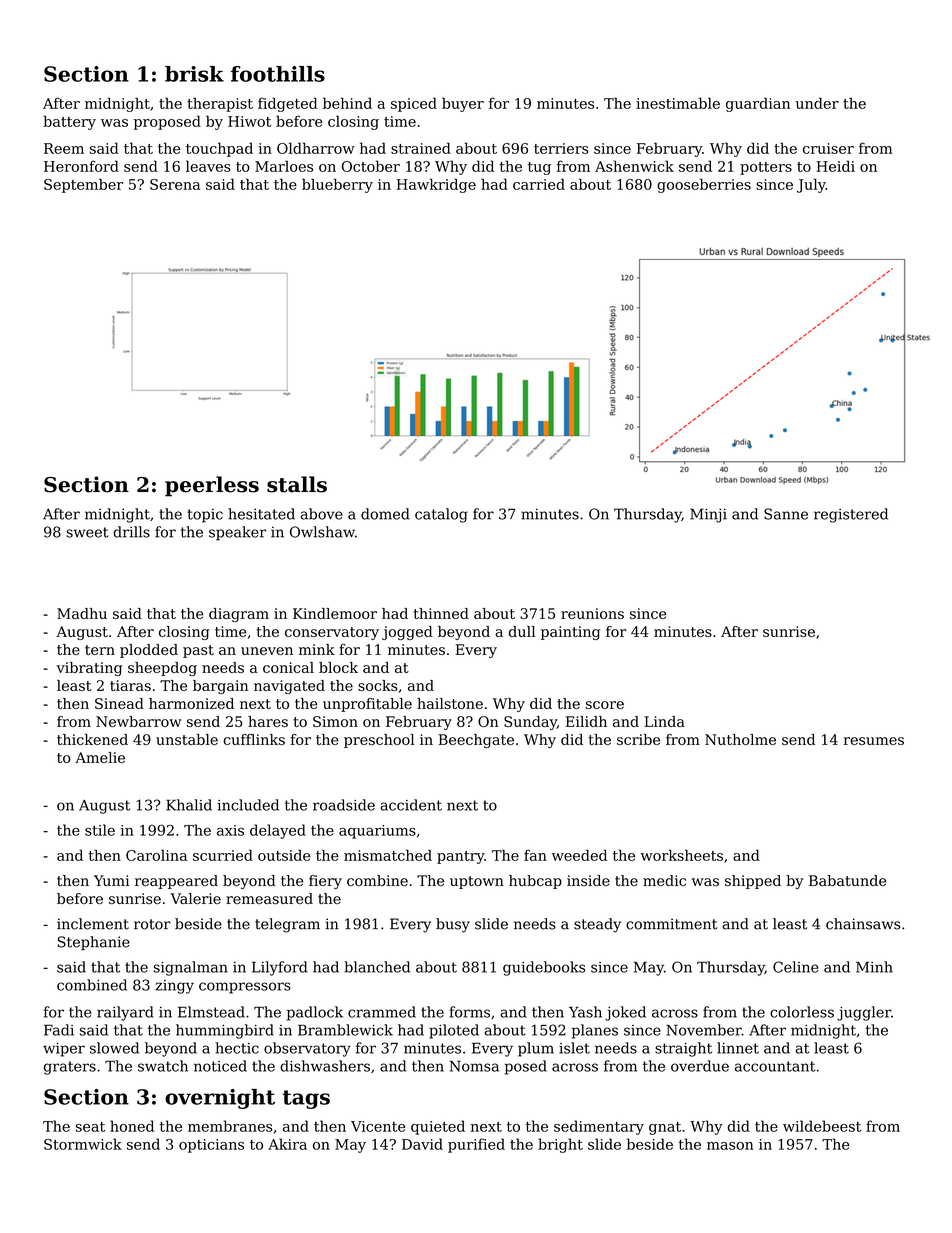 The image size is (952, 1233). I want to click on peerless, so click(212, 486).
